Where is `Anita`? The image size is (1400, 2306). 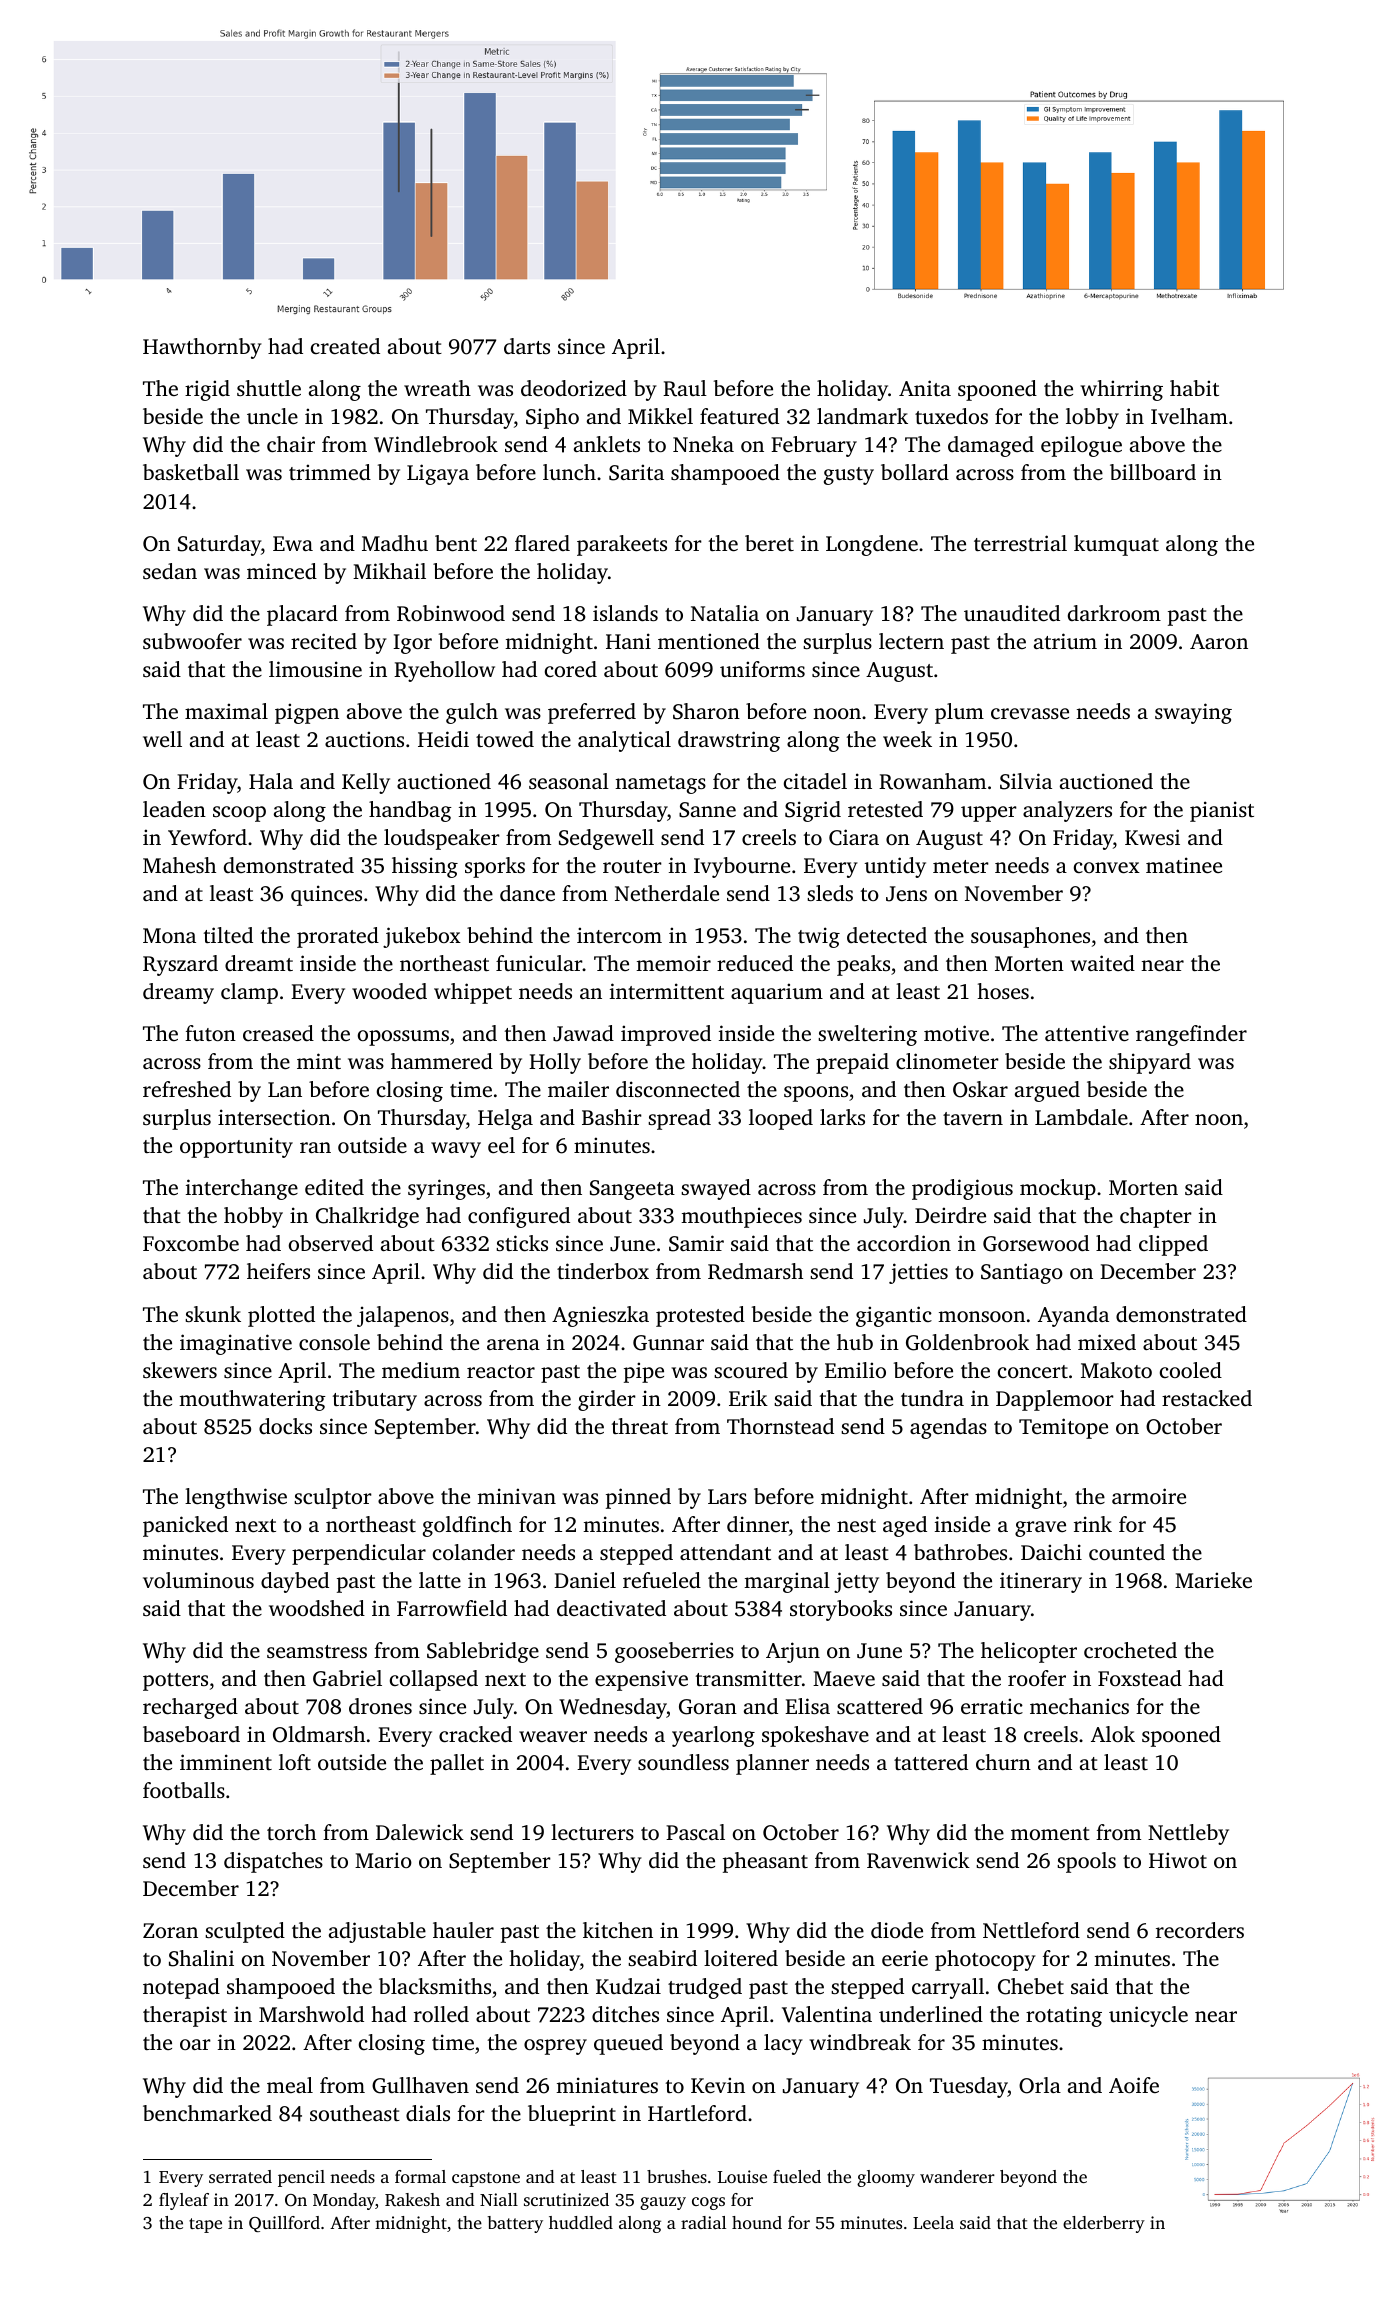 Anita is located at coordinates (925, 388).
